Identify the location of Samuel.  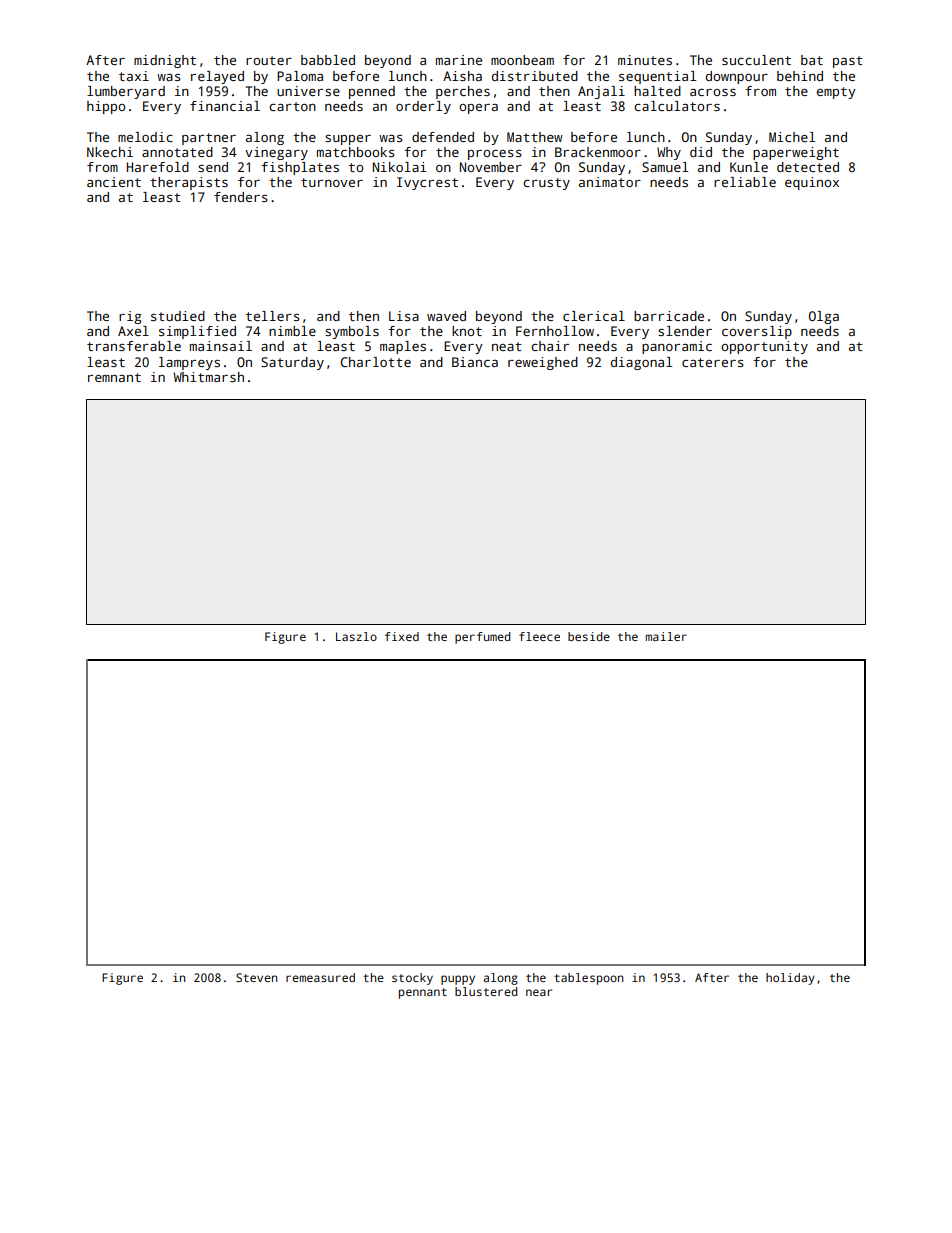
(665, 167).
